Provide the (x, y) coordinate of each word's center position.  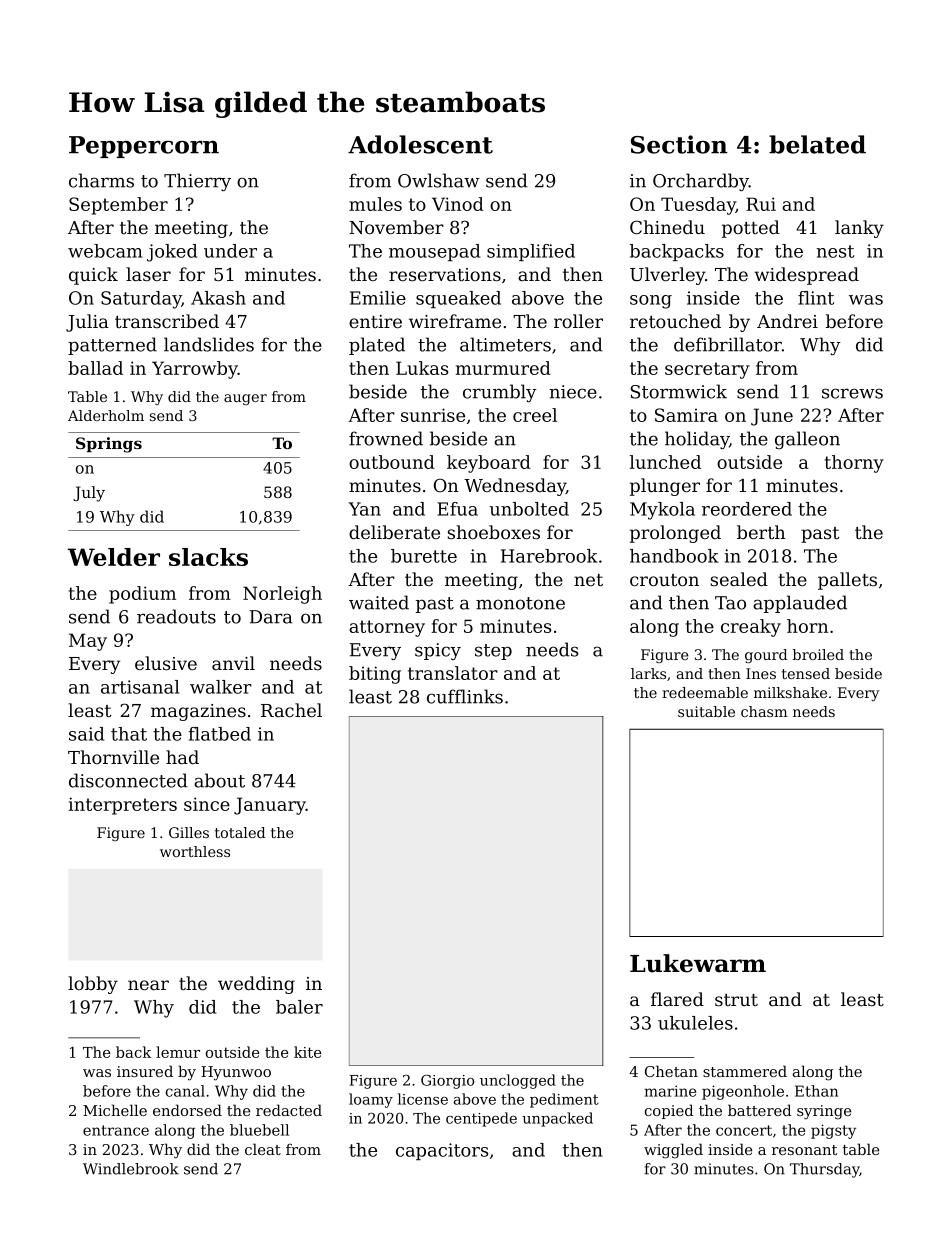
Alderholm (106, 415)
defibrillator (728, 344)
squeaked (458, 299)
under (230, 251)
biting (375, 675)
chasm (764, 711)
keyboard (489, 464)
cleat (263, 1149)
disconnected (128, 780)
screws (852, 393)
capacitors (442, 1151)
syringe (824, 1112)
